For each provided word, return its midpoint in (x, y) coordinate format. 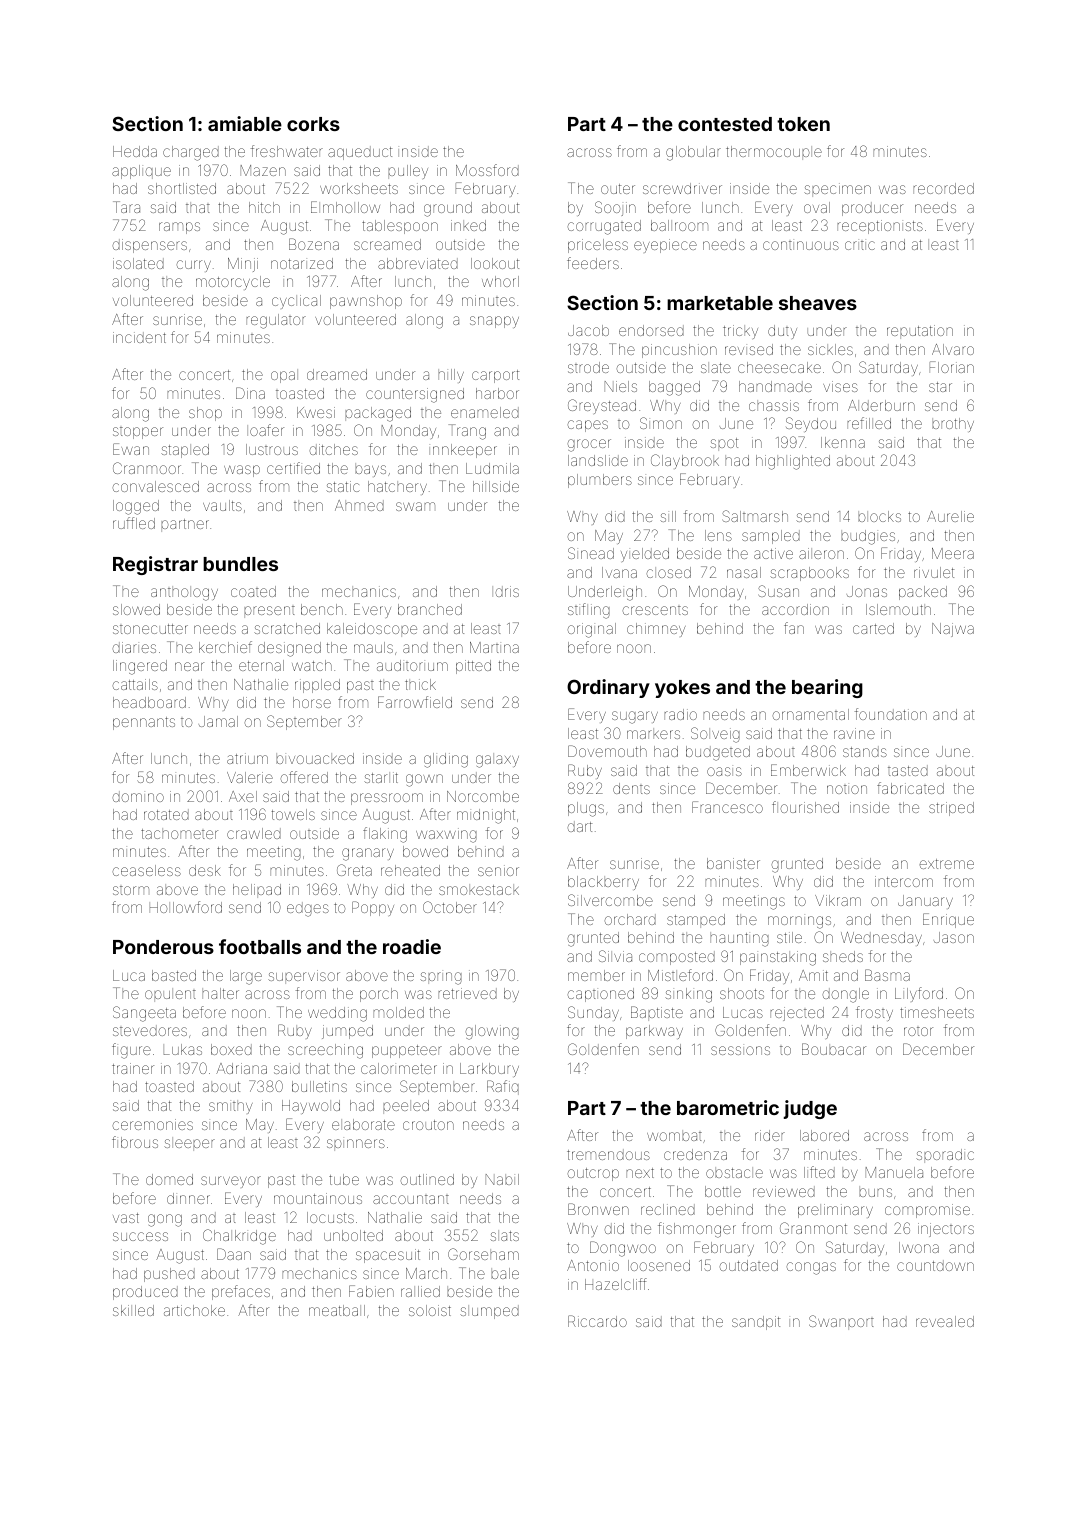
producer (872, 209)
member (596, 975)
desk (205, 870)
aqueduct (360, 153)
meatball (337, 1310)
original (591, 630)
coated (253, 591)
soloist (430, 1310)
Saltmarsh (755, 516)
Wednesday (881, 939)
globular (693, 153)
